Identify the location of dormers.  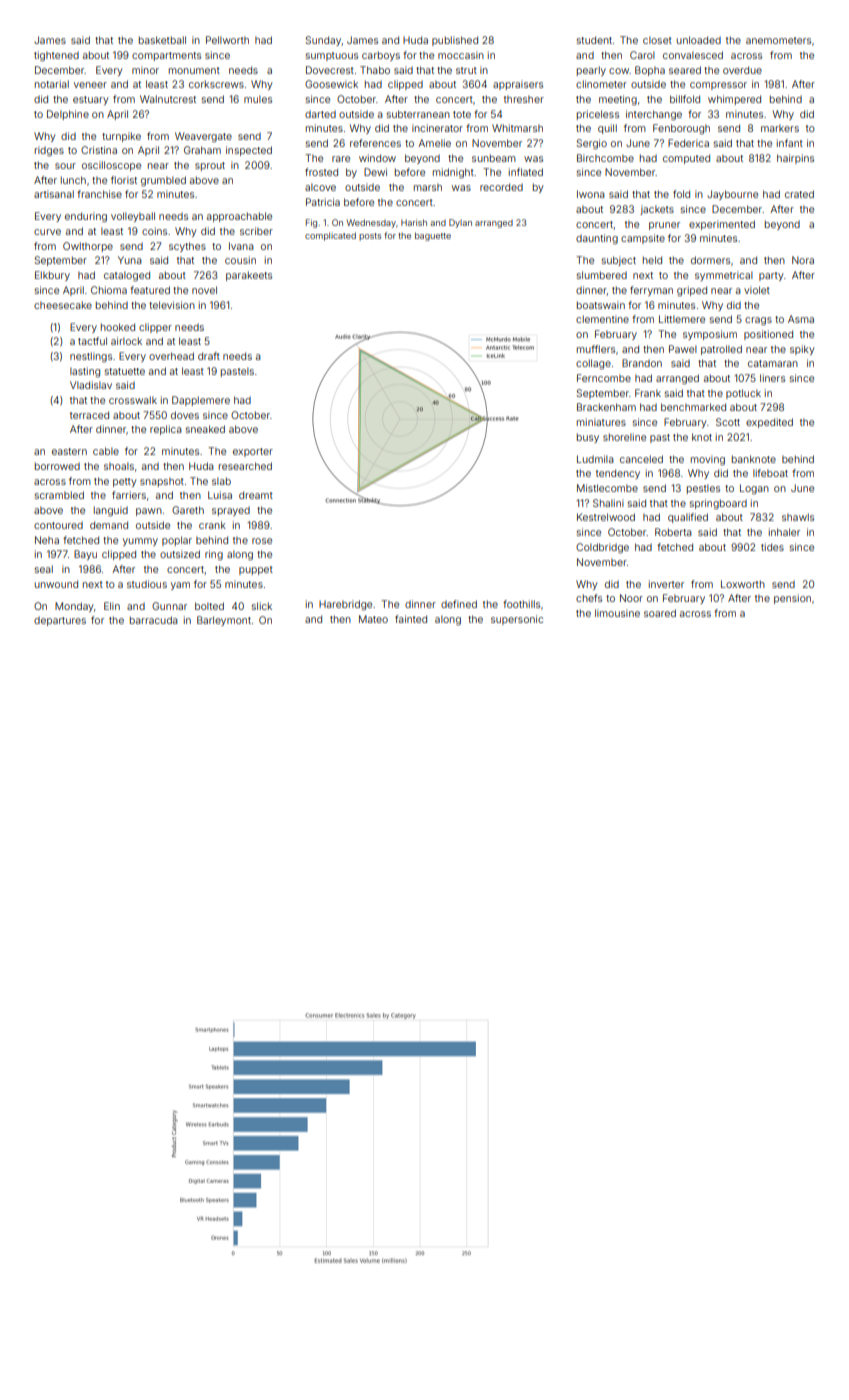
(710, 260).
